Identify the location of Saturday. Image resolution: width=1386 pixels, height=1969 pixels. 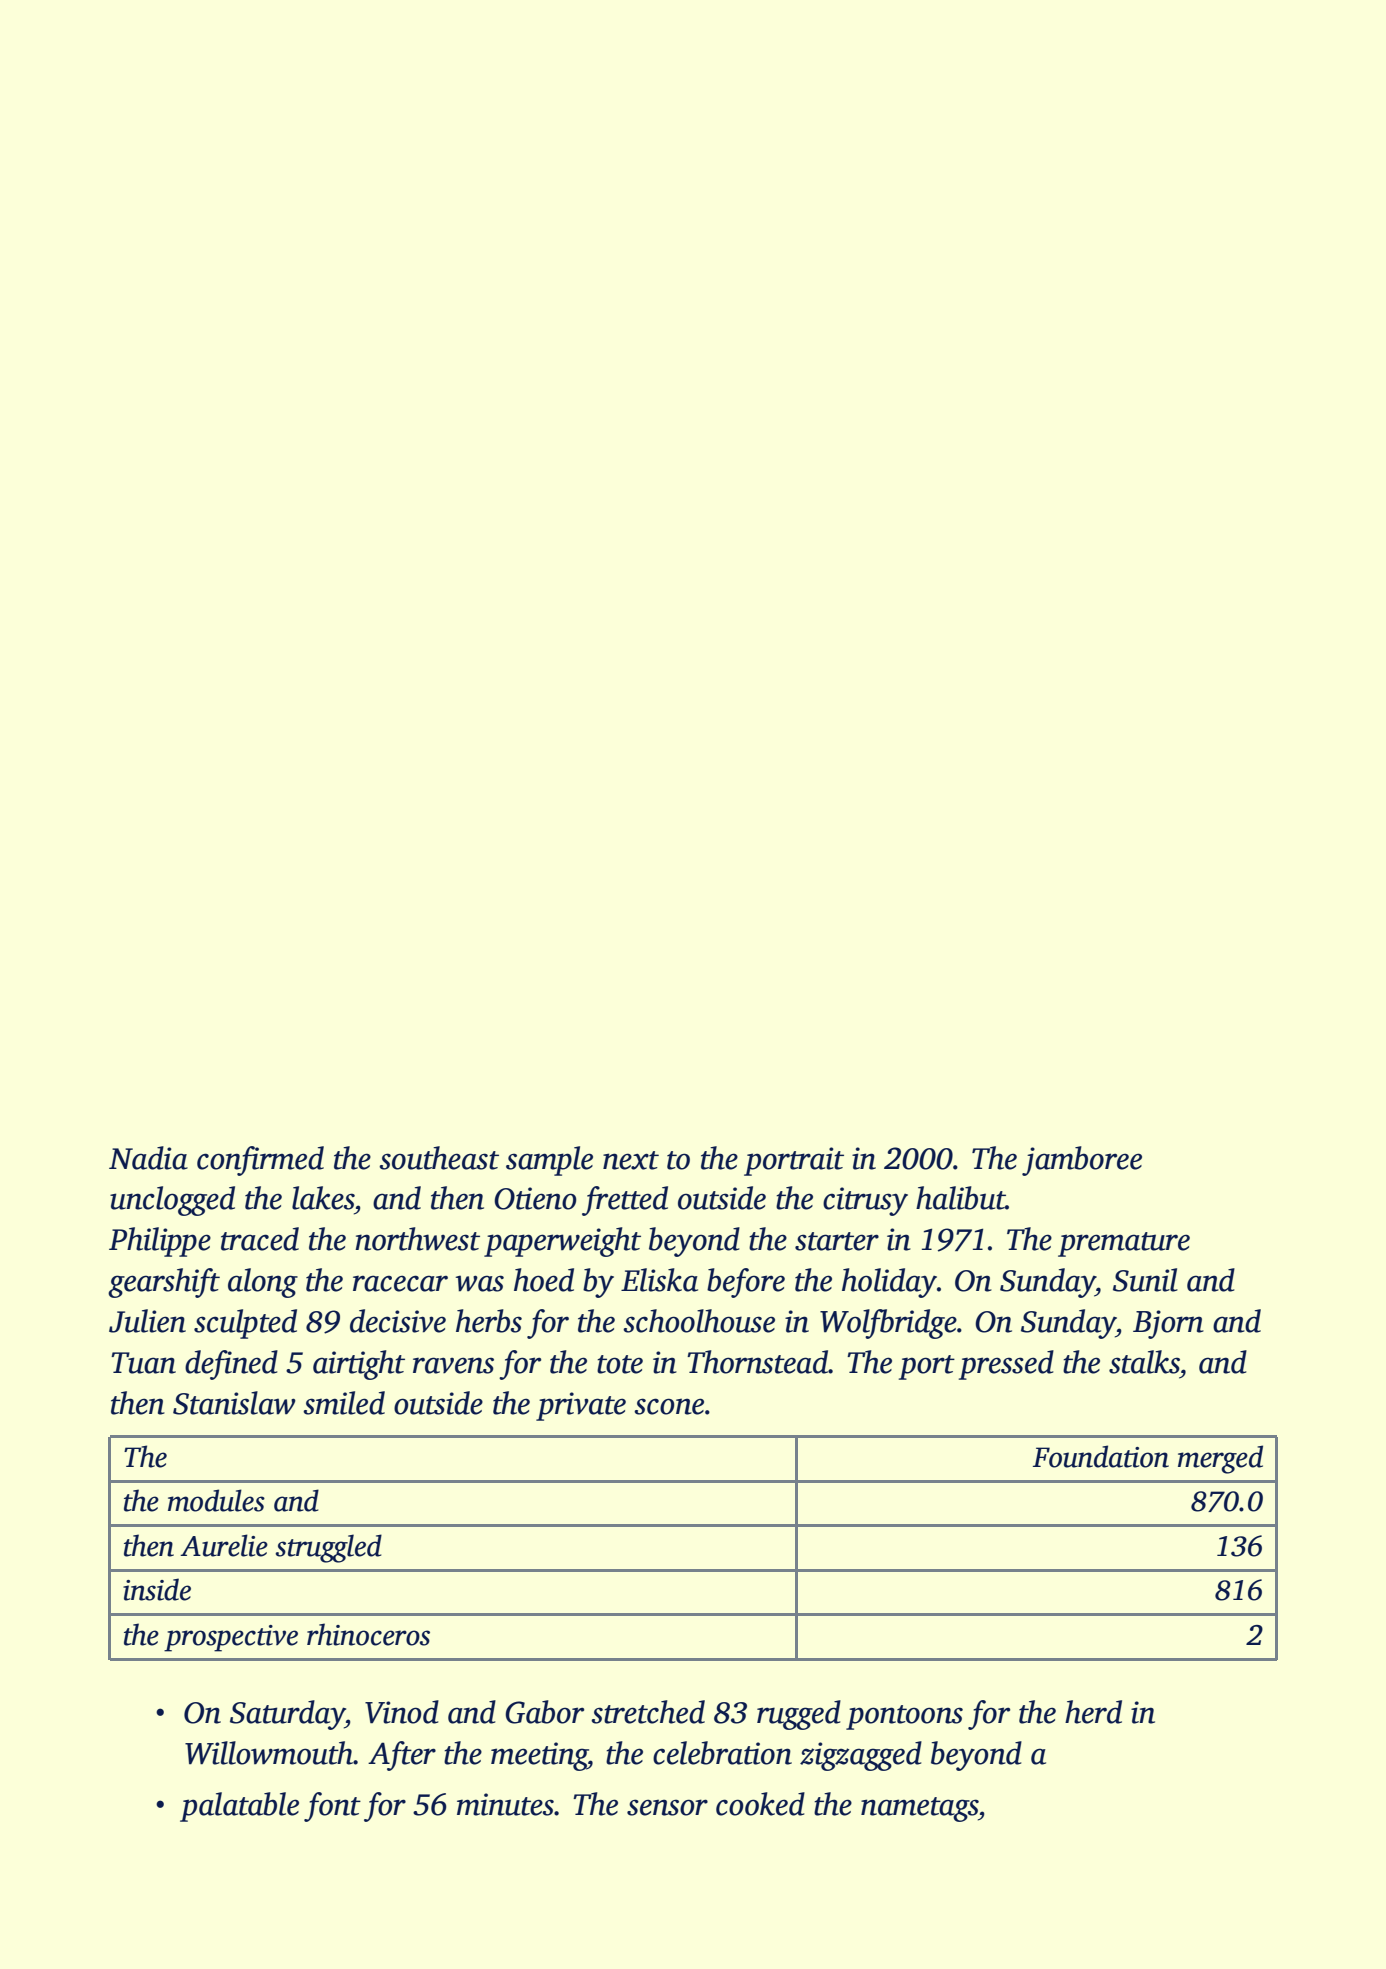
(287, 1715).
